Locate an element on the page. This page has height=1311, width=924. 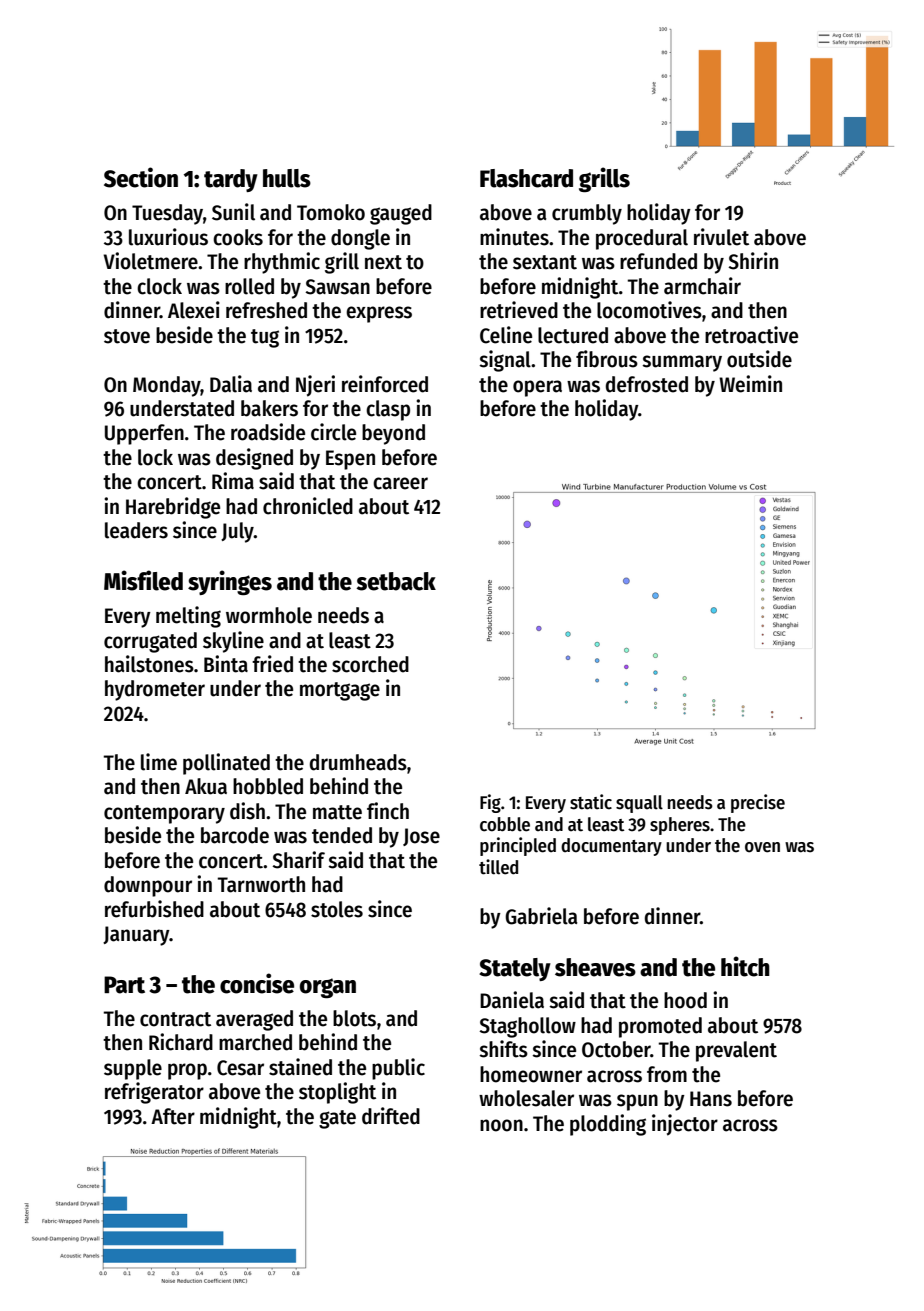
sheaves is located at coordinates (595, 967).
